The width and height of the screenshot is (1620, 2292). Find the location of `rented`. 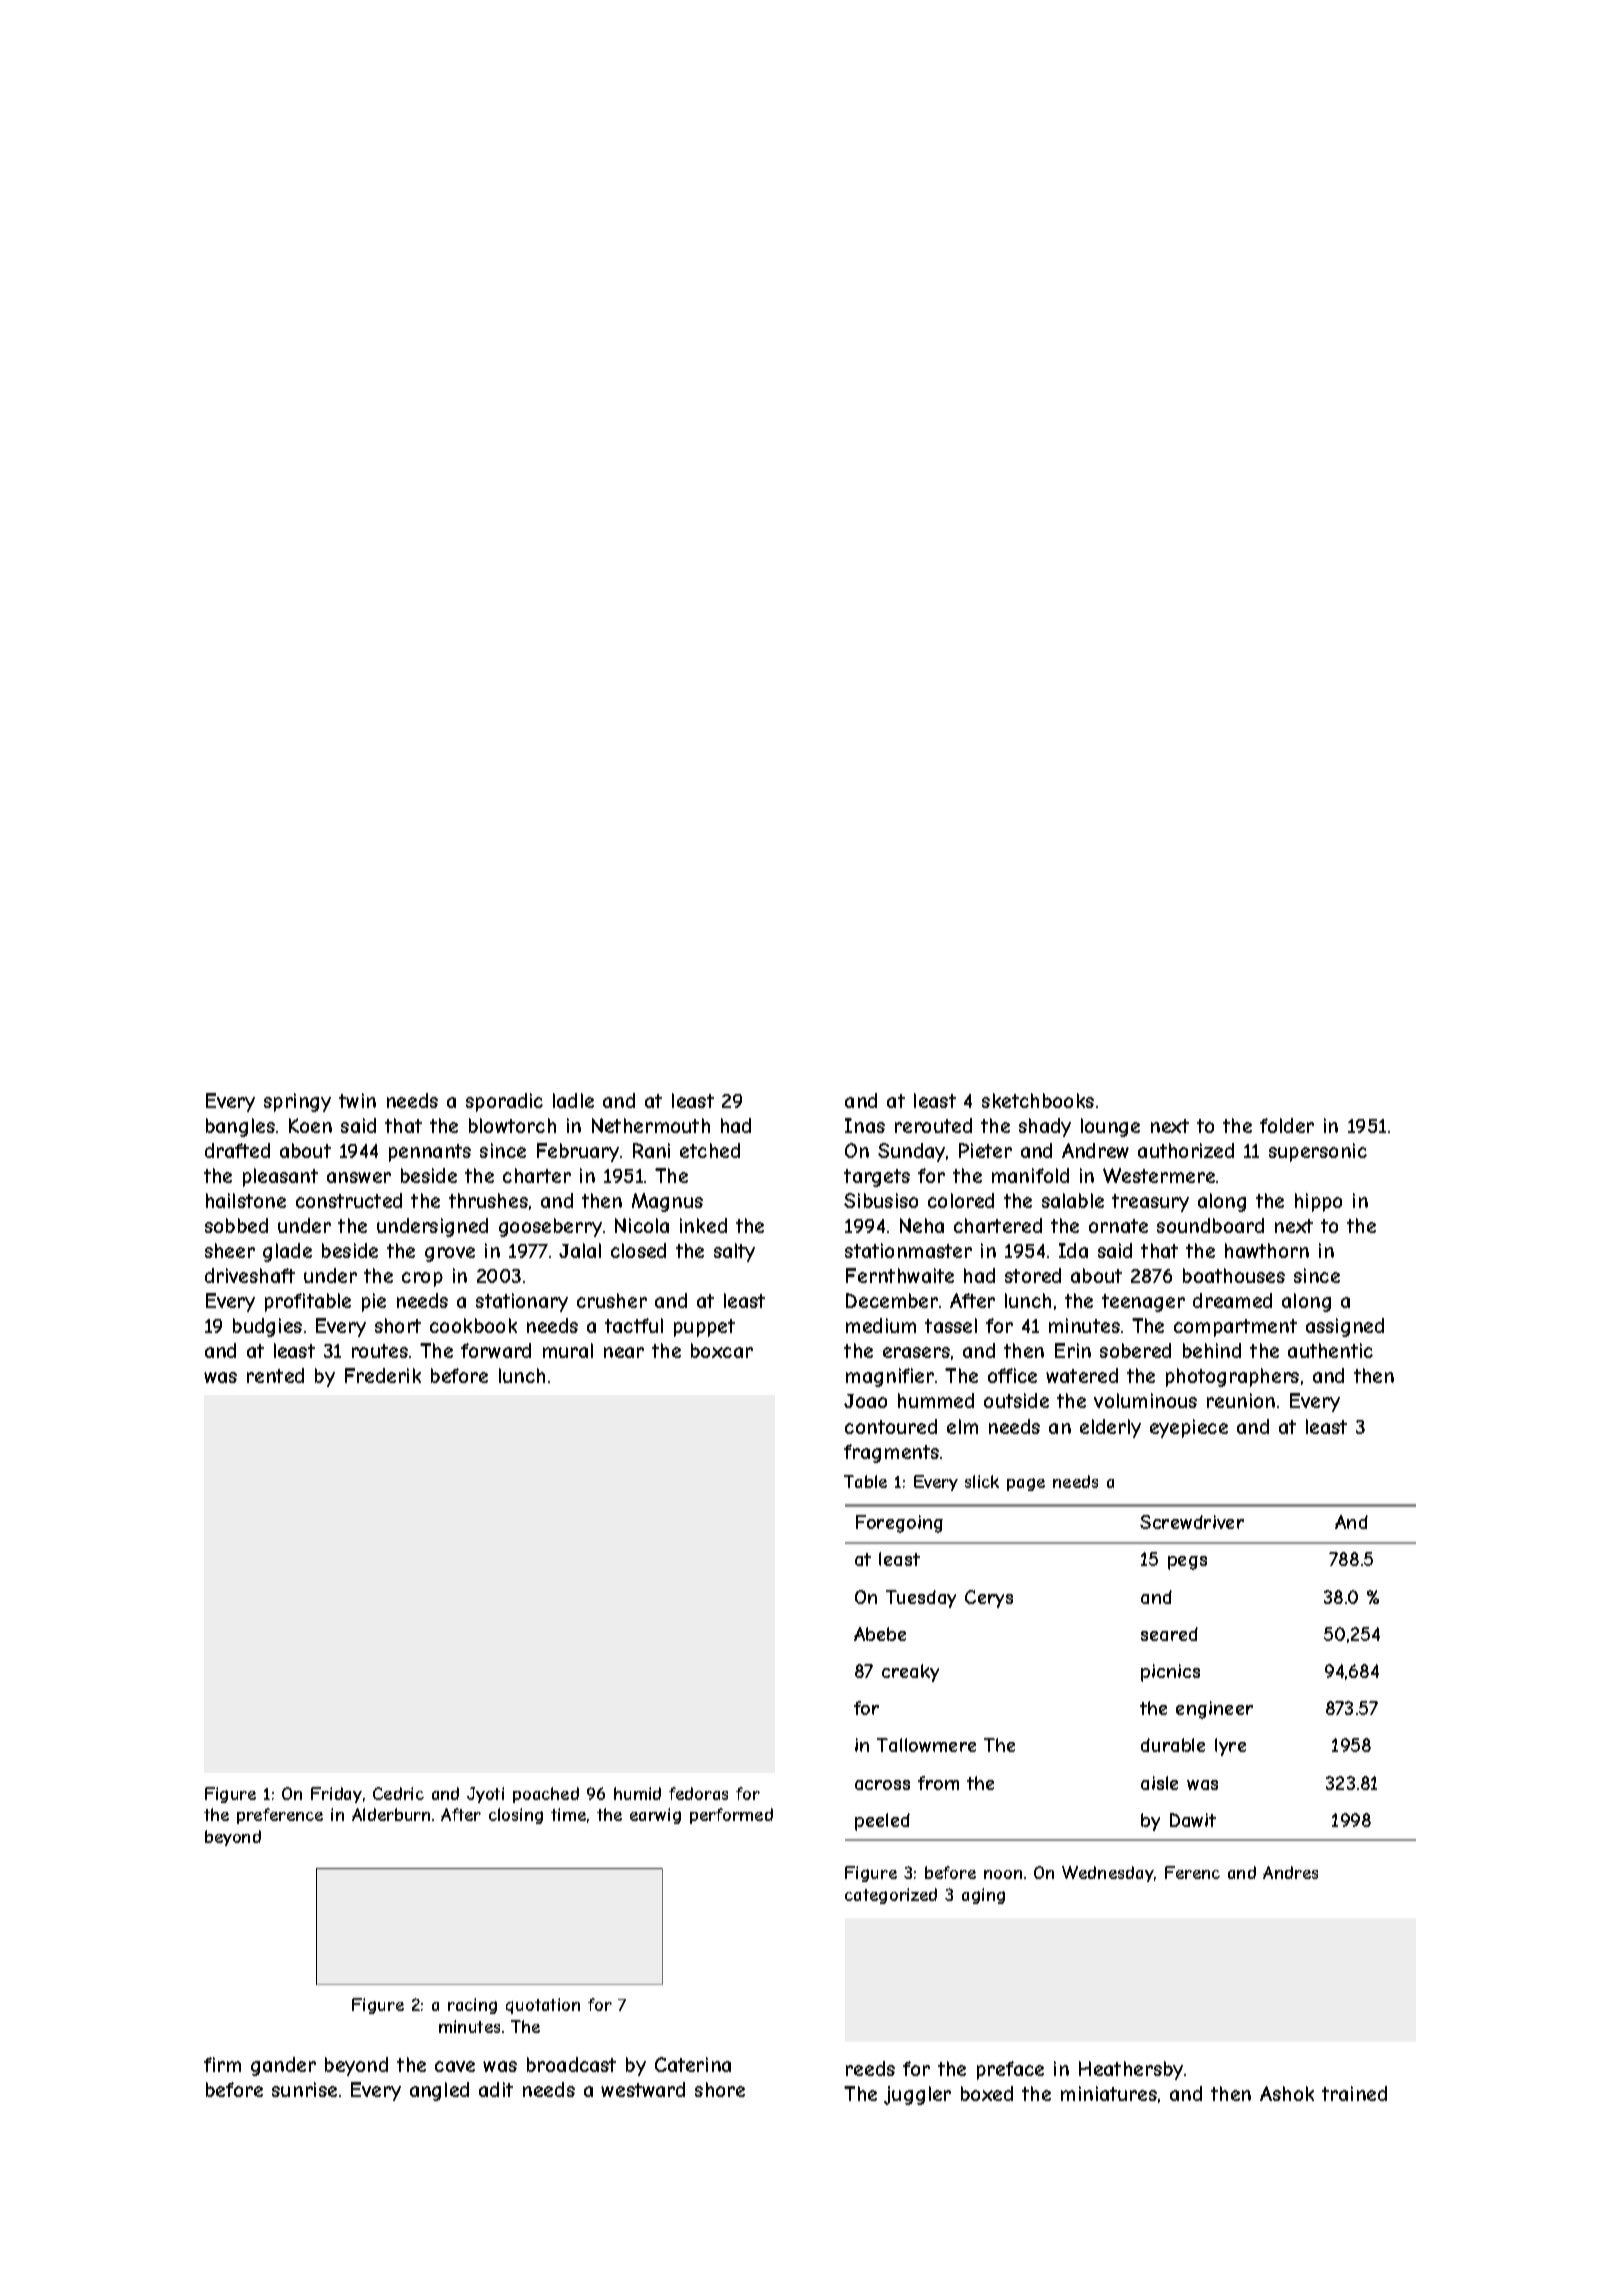

rented is located at coordinates (275, 1375).
